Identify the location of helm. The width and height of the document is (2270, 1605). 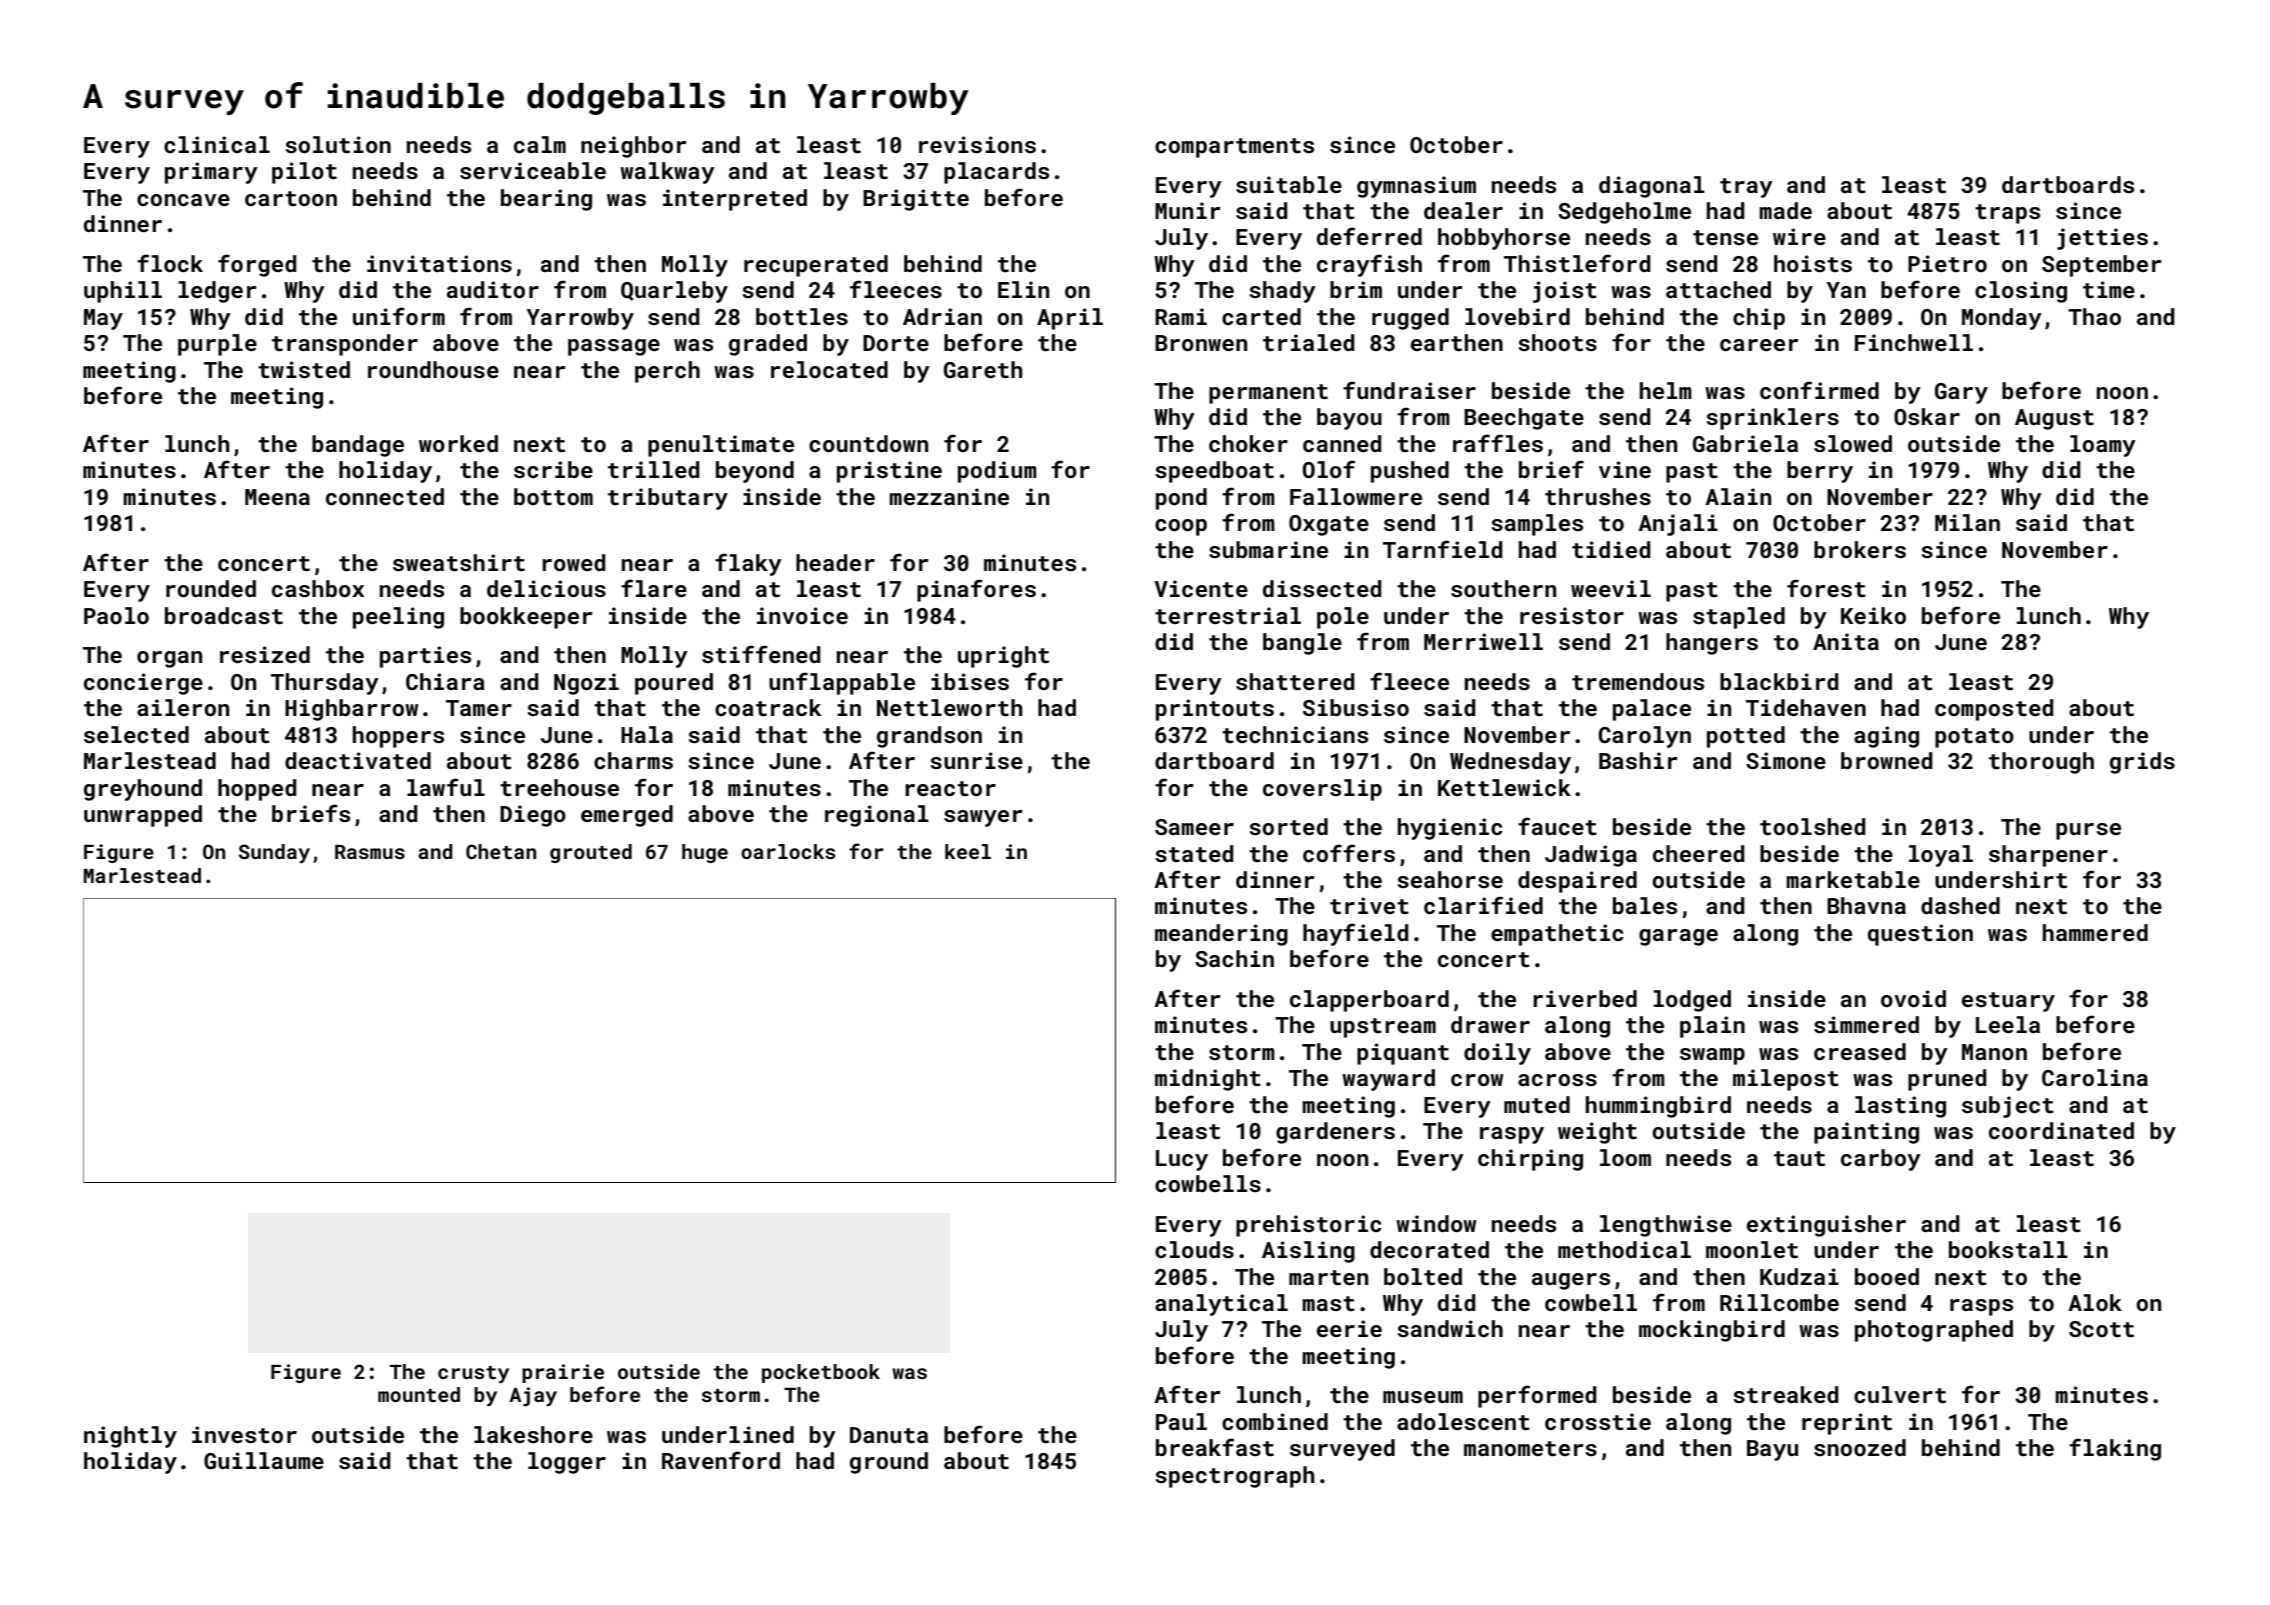
(1666, 390).
